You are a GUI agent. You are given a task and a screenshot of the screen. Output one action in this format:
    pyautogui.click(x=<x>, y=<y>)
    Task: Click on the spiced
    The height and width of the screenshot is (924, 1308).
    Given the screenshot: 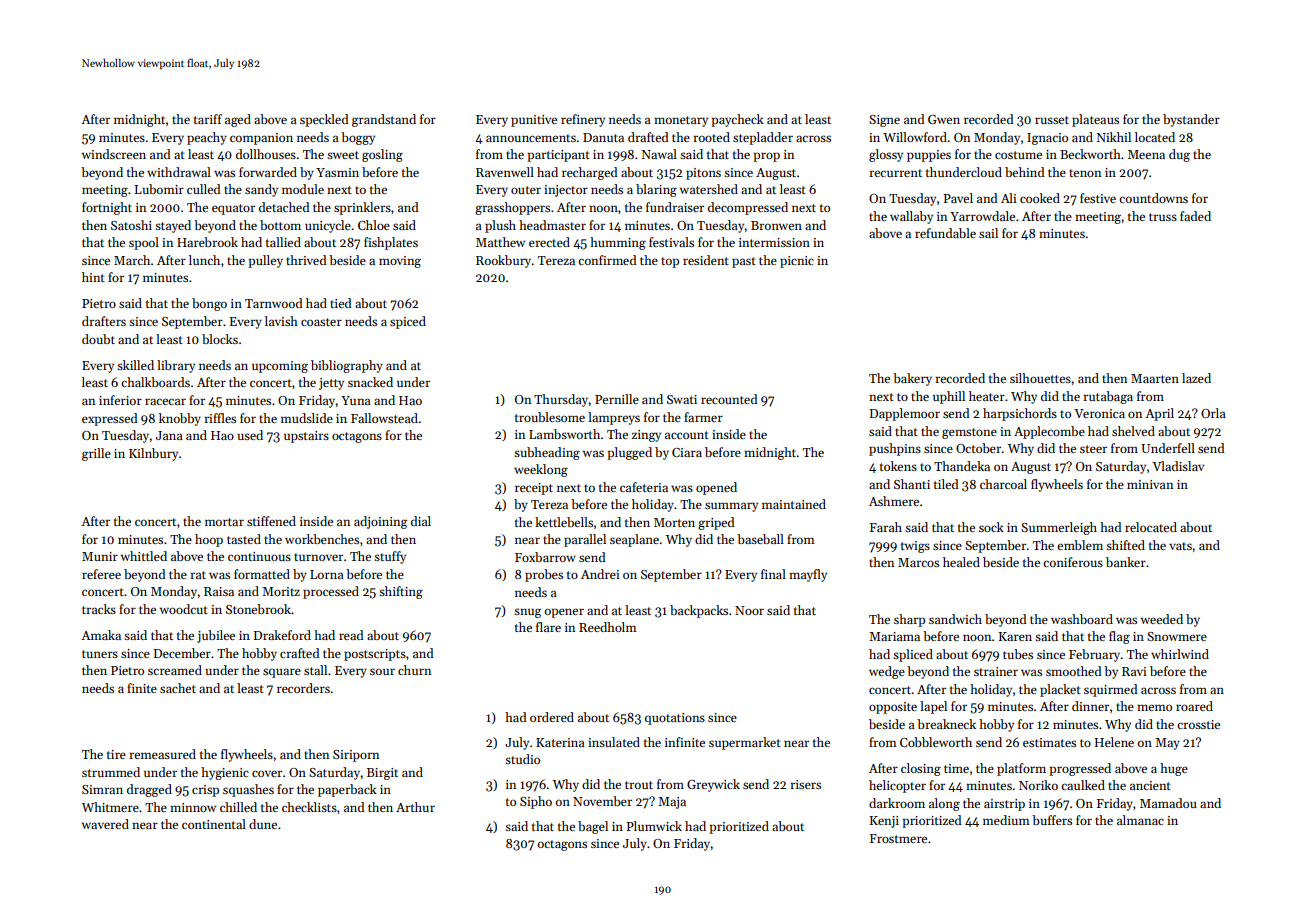 What is the action you would take?
    pyautogui.click(x=408, y=322)
